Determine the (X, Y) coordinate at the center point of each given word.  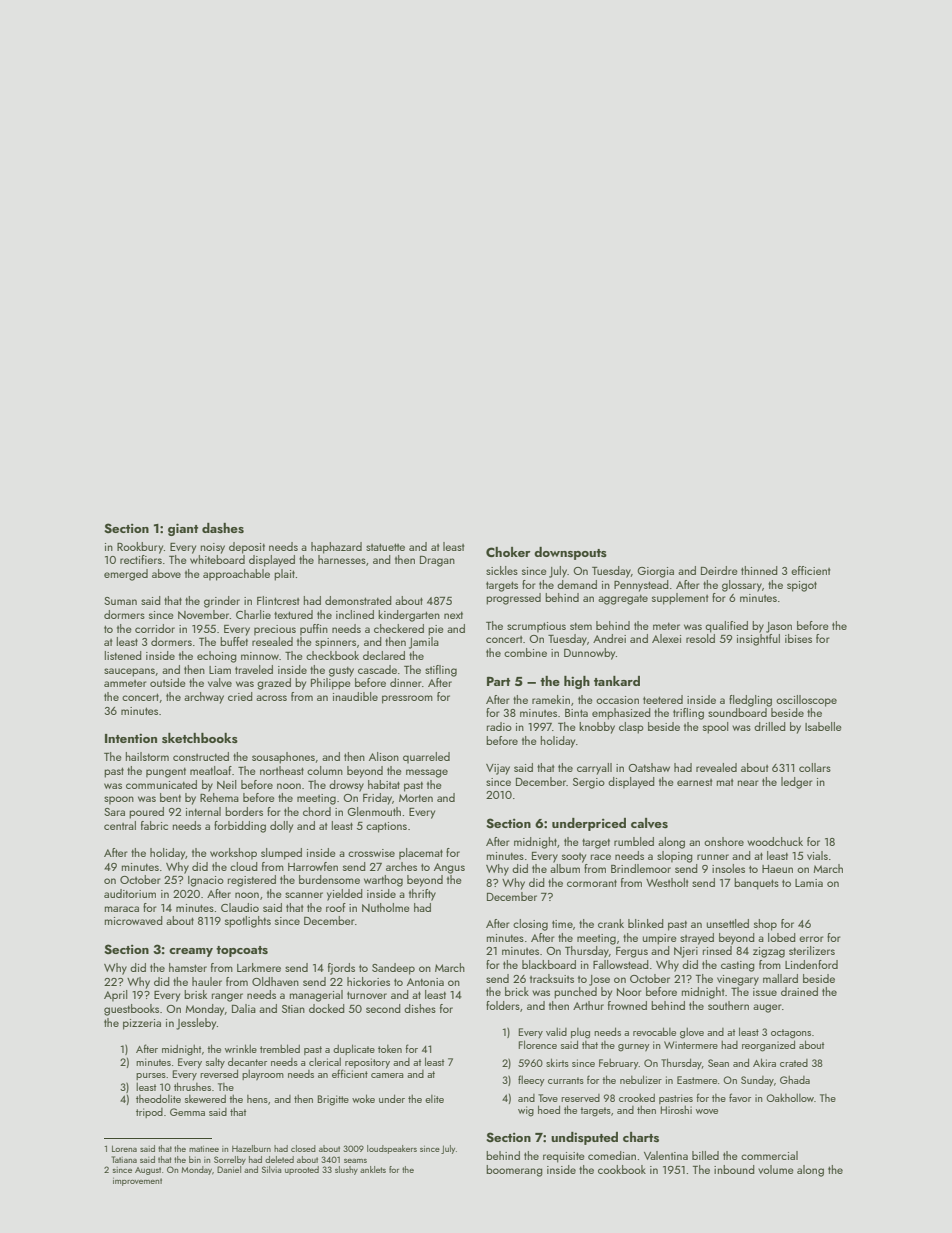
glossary (742, 586)
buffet (234, 641)
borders (244, 811)
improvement (137, 1182)
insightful (758, 640)
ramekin (551, 699)
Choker (508, 552)
